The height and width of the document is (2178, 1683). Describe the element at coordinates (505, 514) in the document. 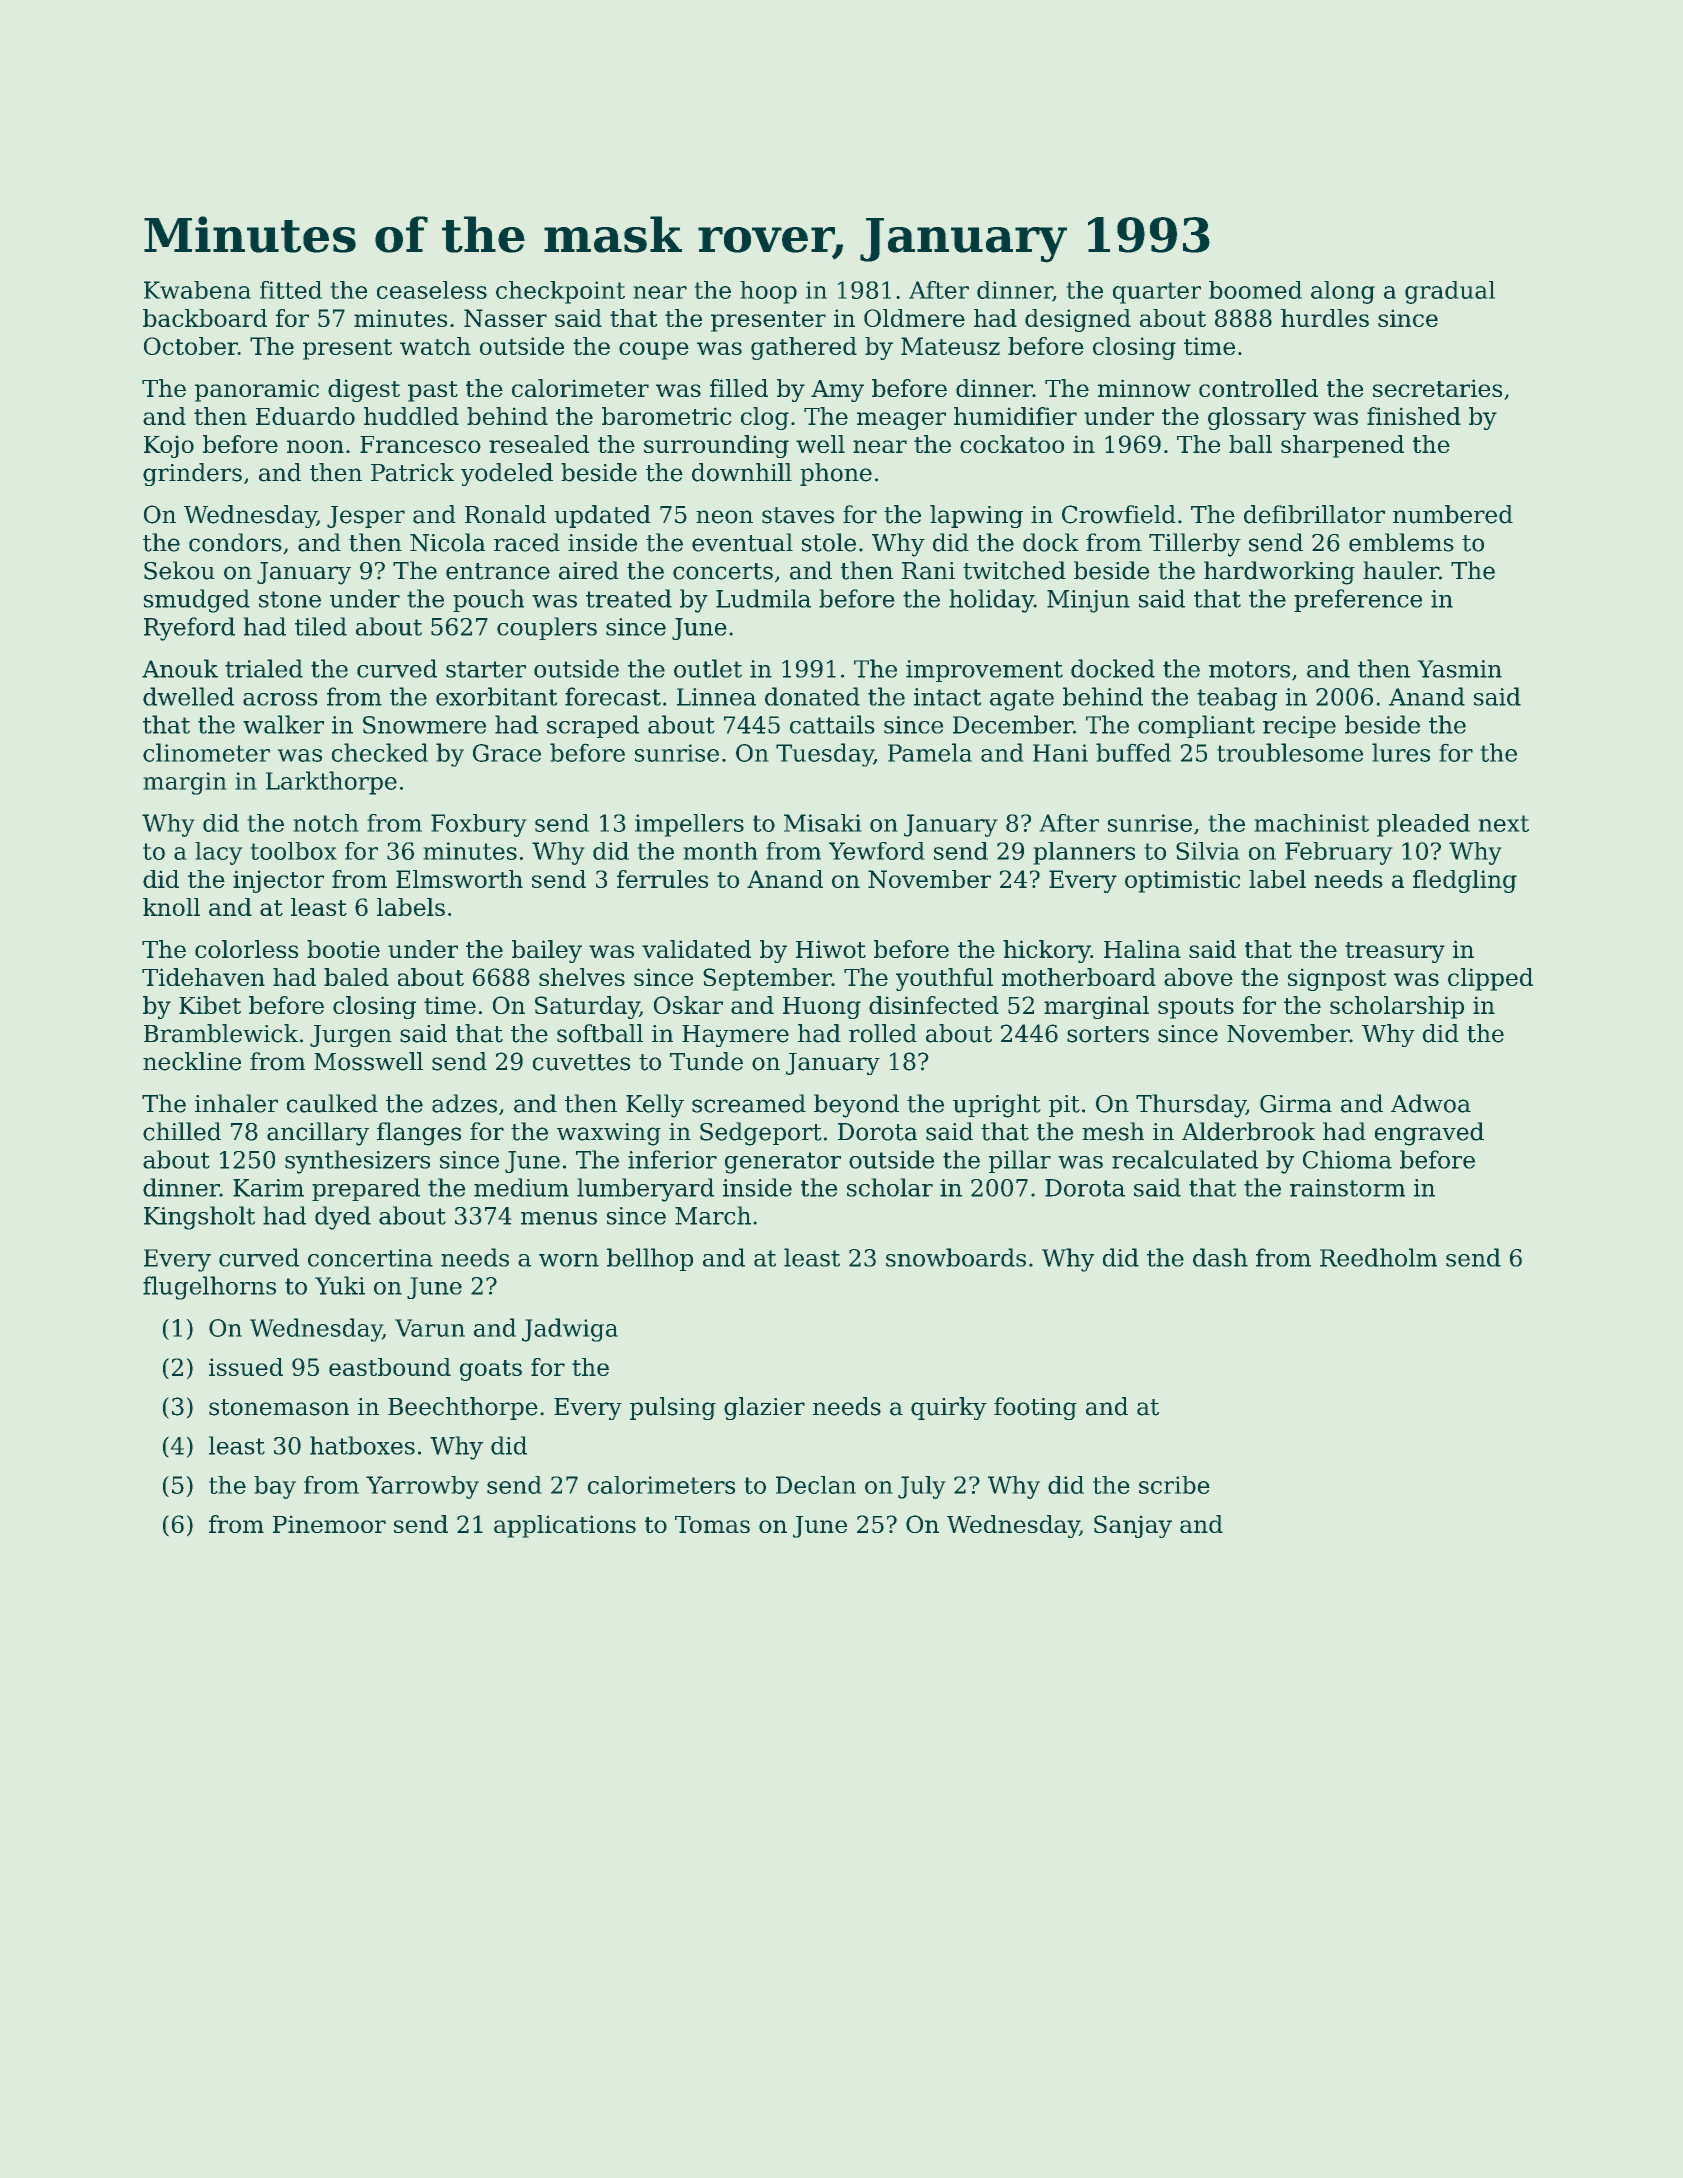

I see `Ronald` at that location.
